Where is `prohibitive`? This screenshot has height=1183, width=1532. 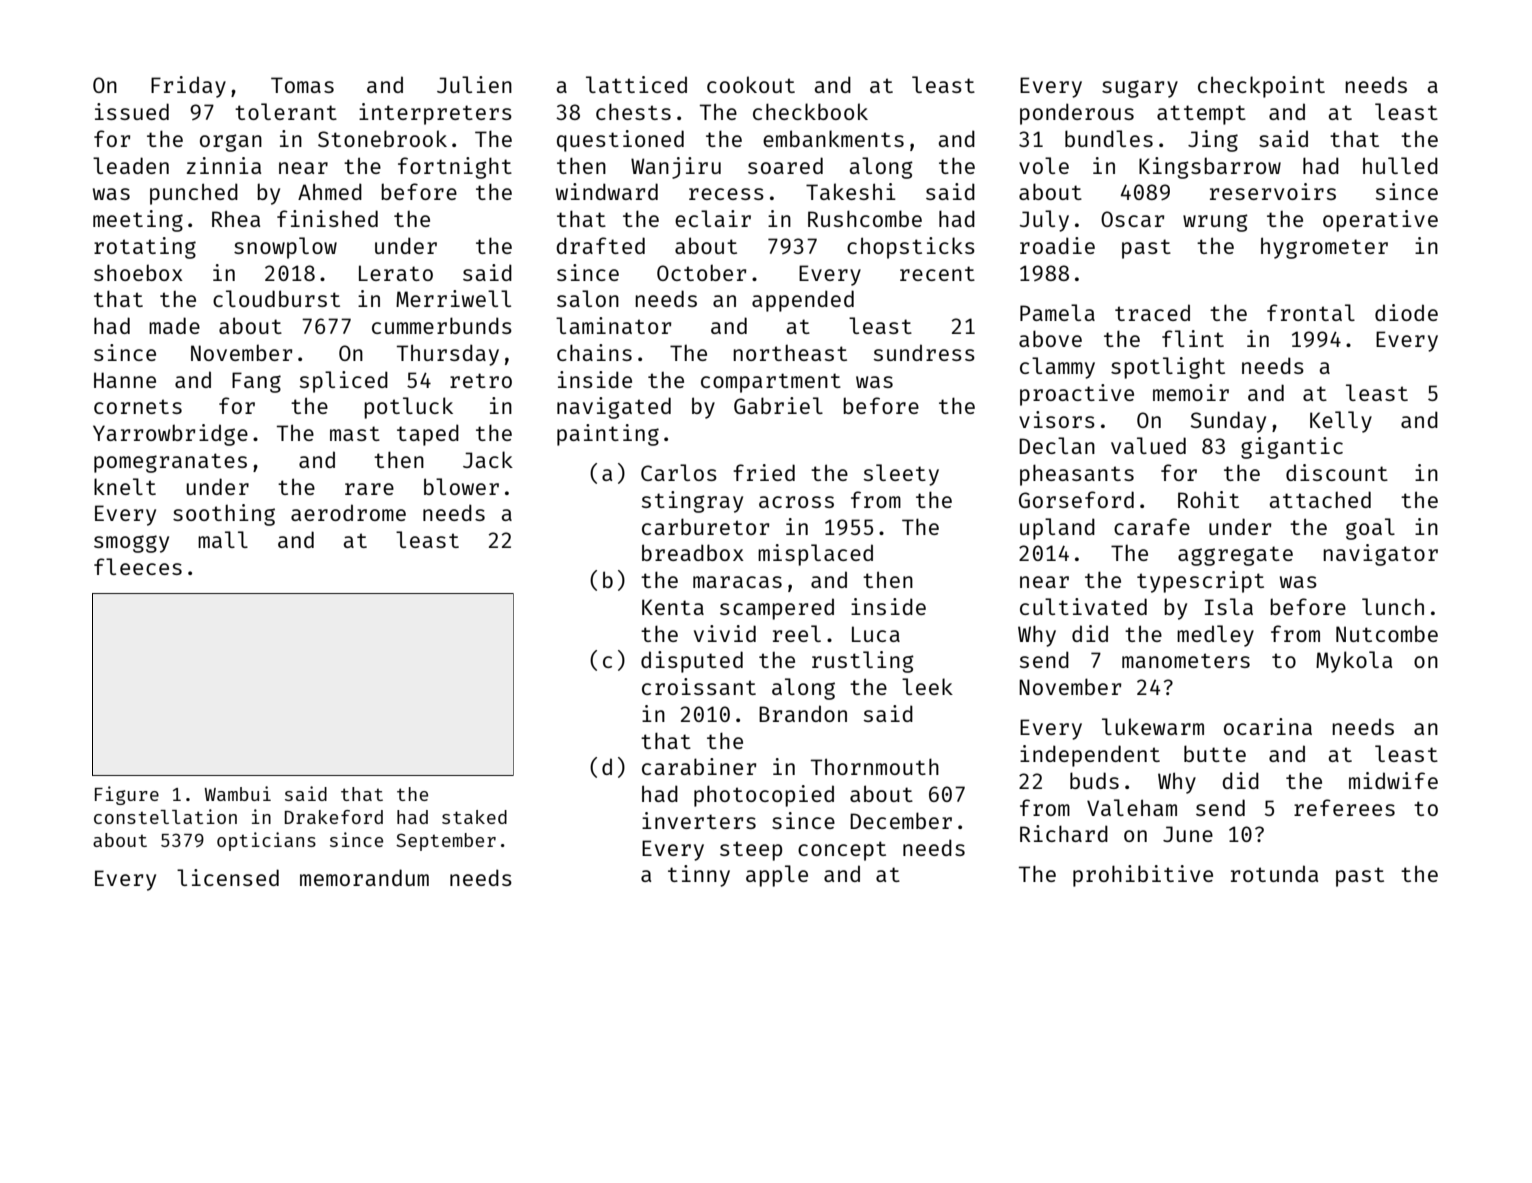 prohibitive is located at coordinates (1143, 876).
